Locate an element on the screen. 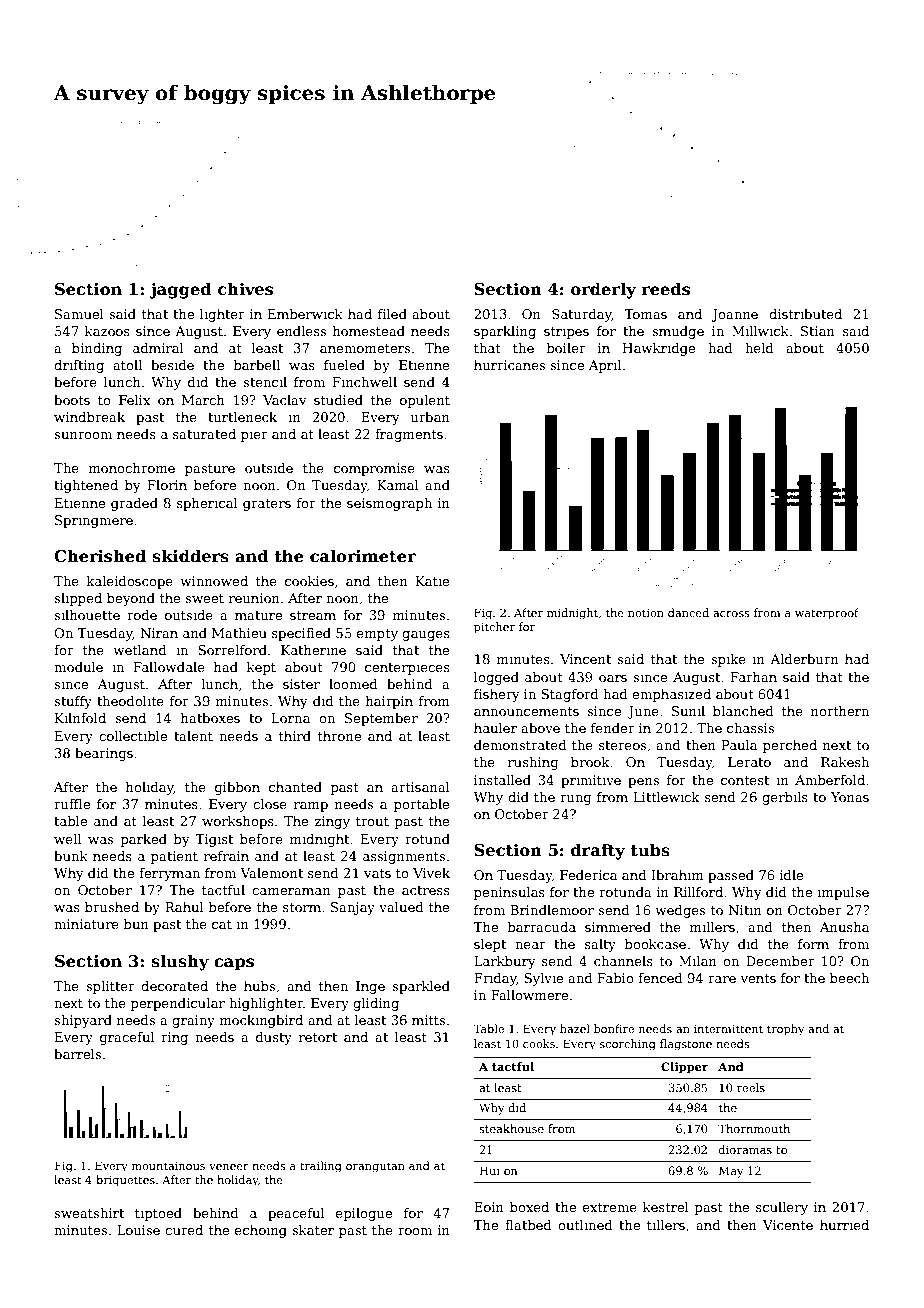 The width and height of the screenshot is (924, 1308). Vincent is located at coordinates (585, 659).
